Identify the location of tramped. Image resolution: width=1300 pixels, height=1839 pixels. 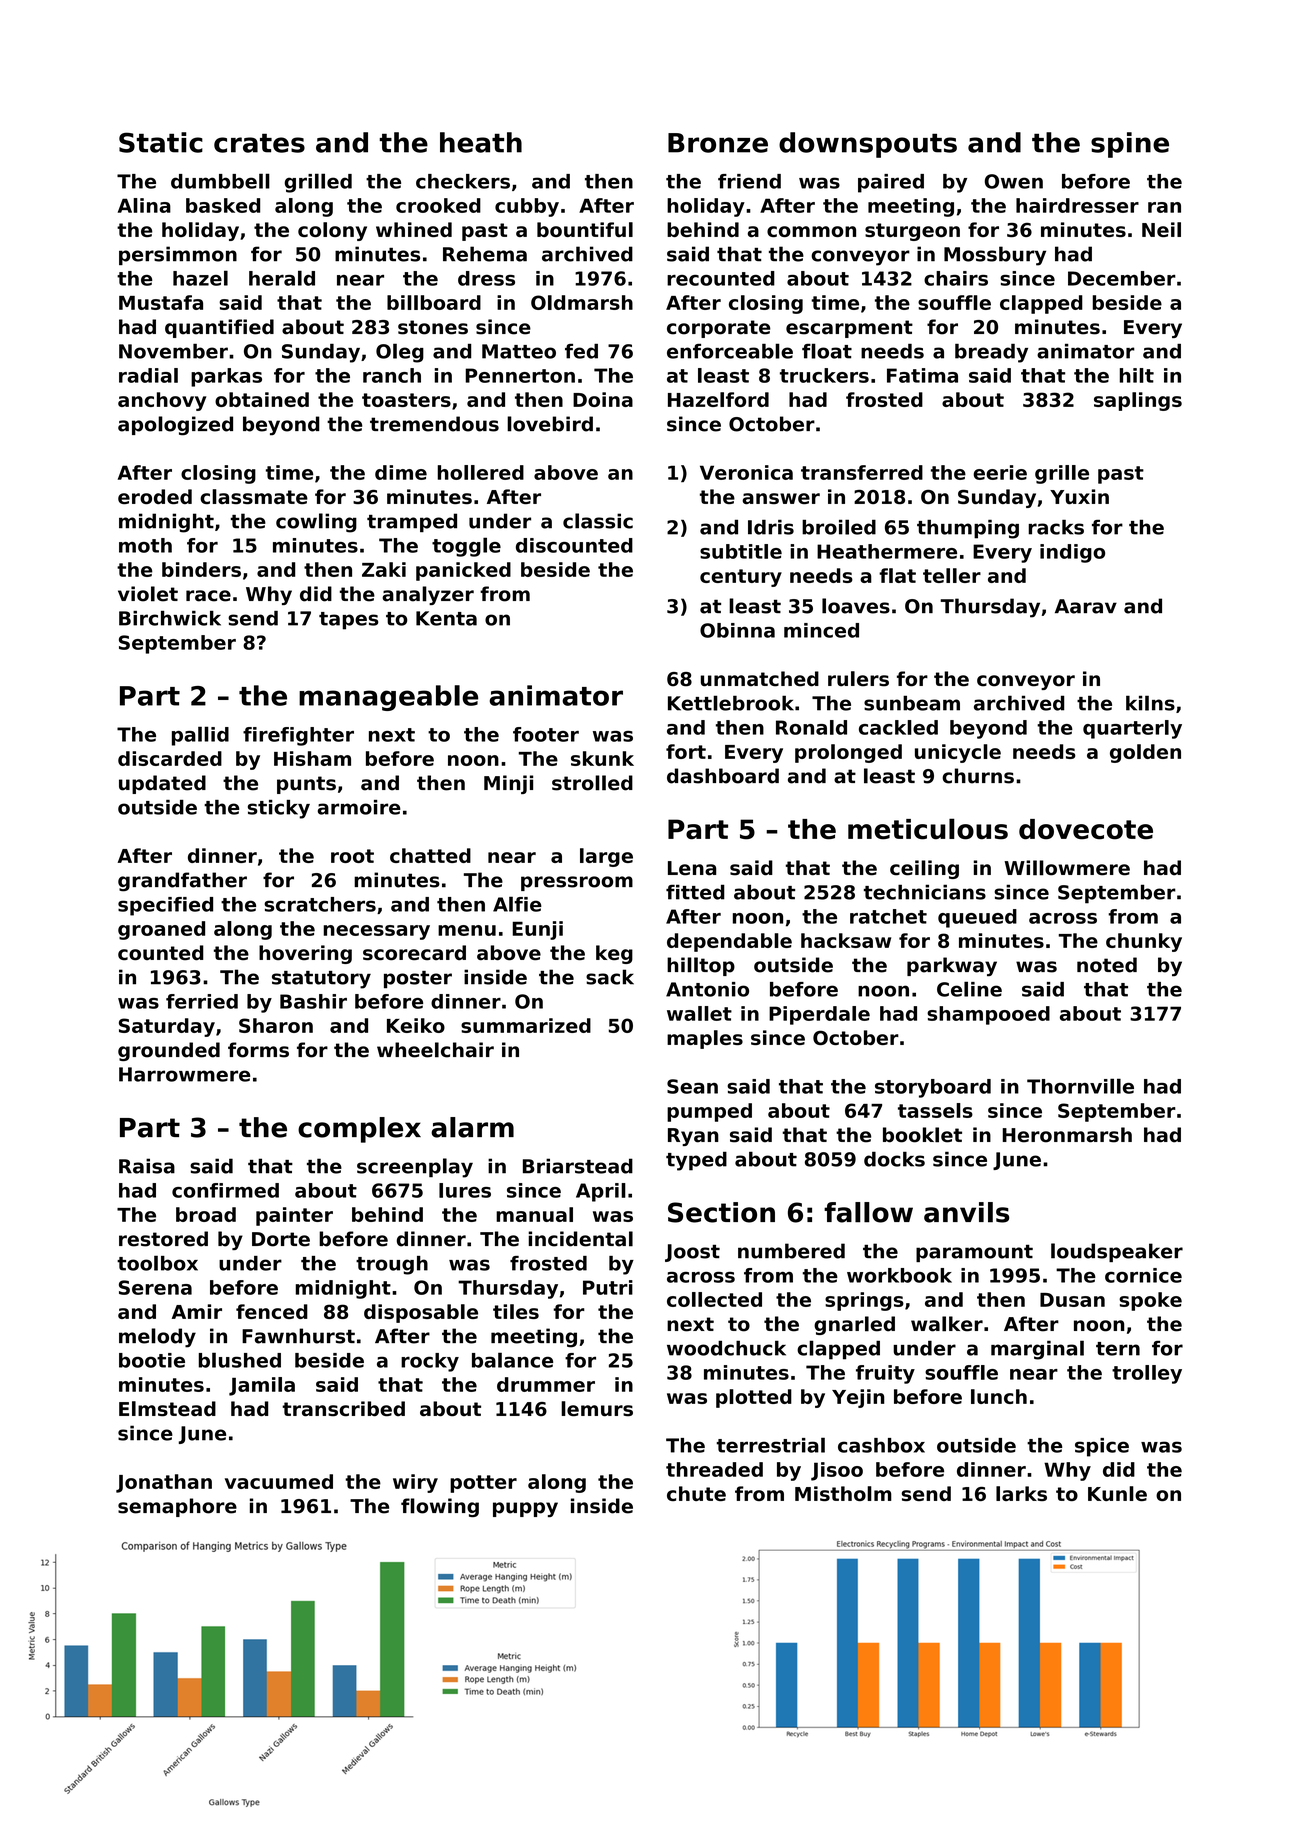
(412, 522).
